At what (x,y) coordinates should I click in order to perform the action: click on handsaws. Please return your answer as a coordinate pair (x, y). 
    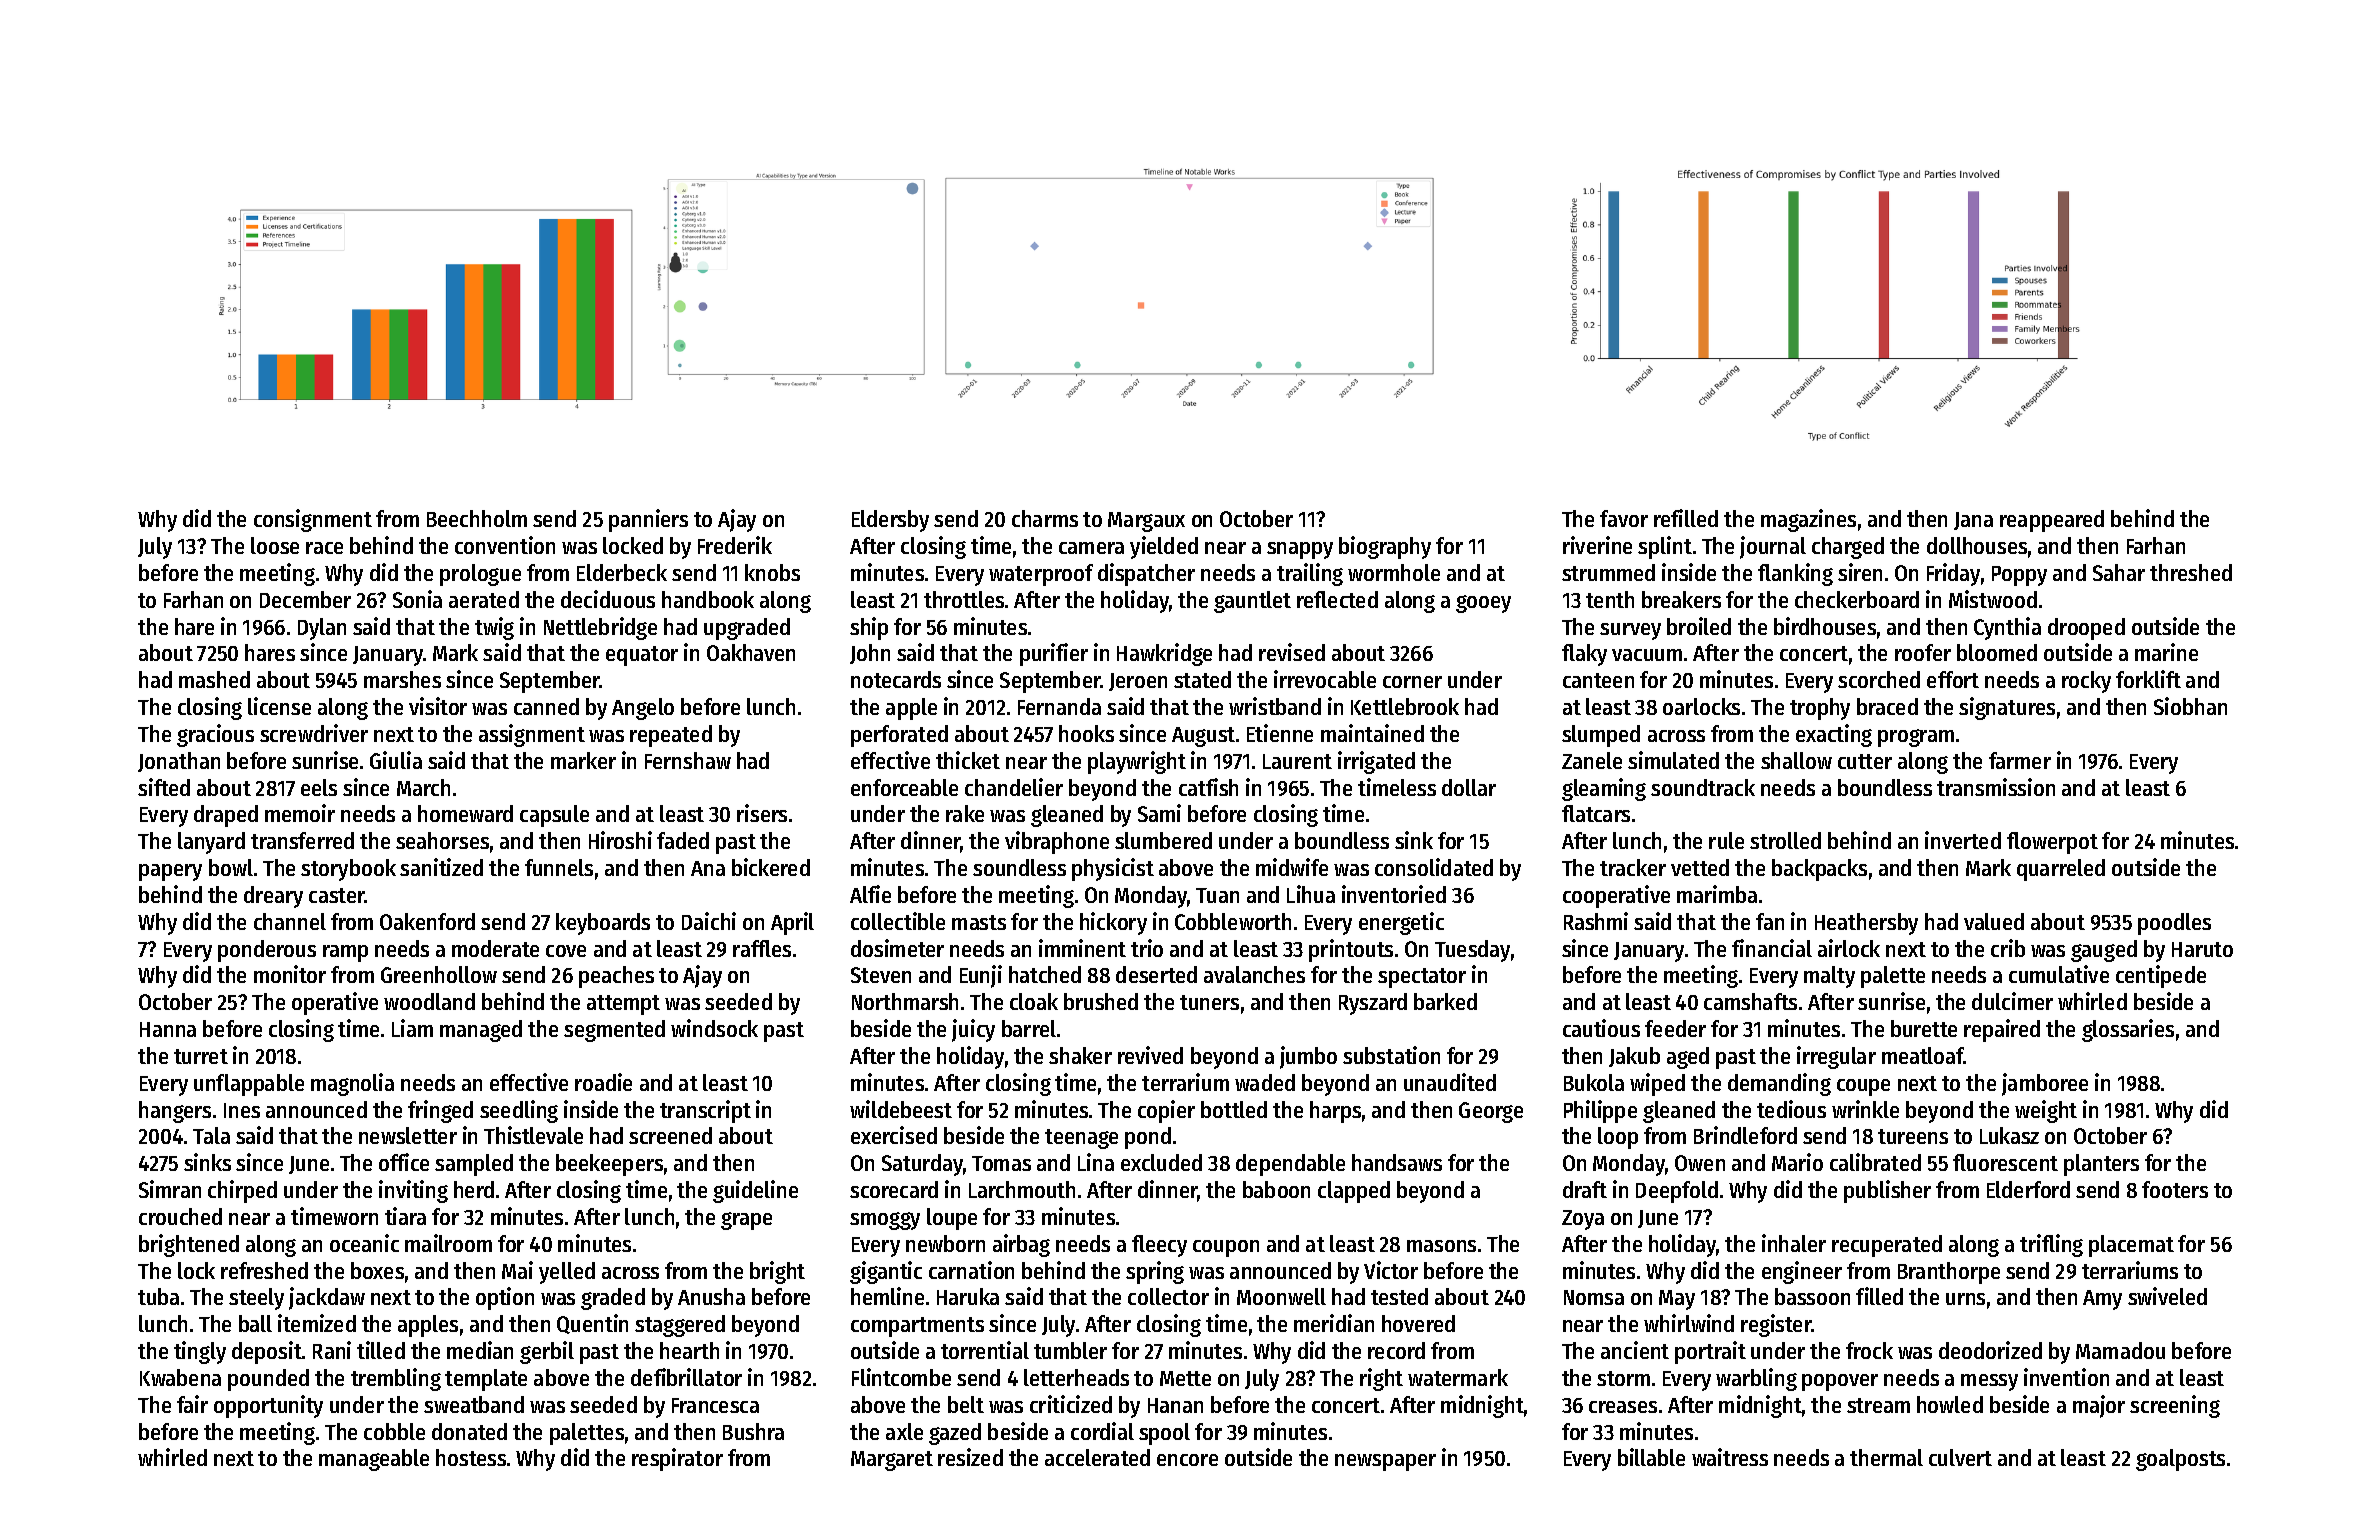
    Looking at the image, I should click on (1397, 1162).
